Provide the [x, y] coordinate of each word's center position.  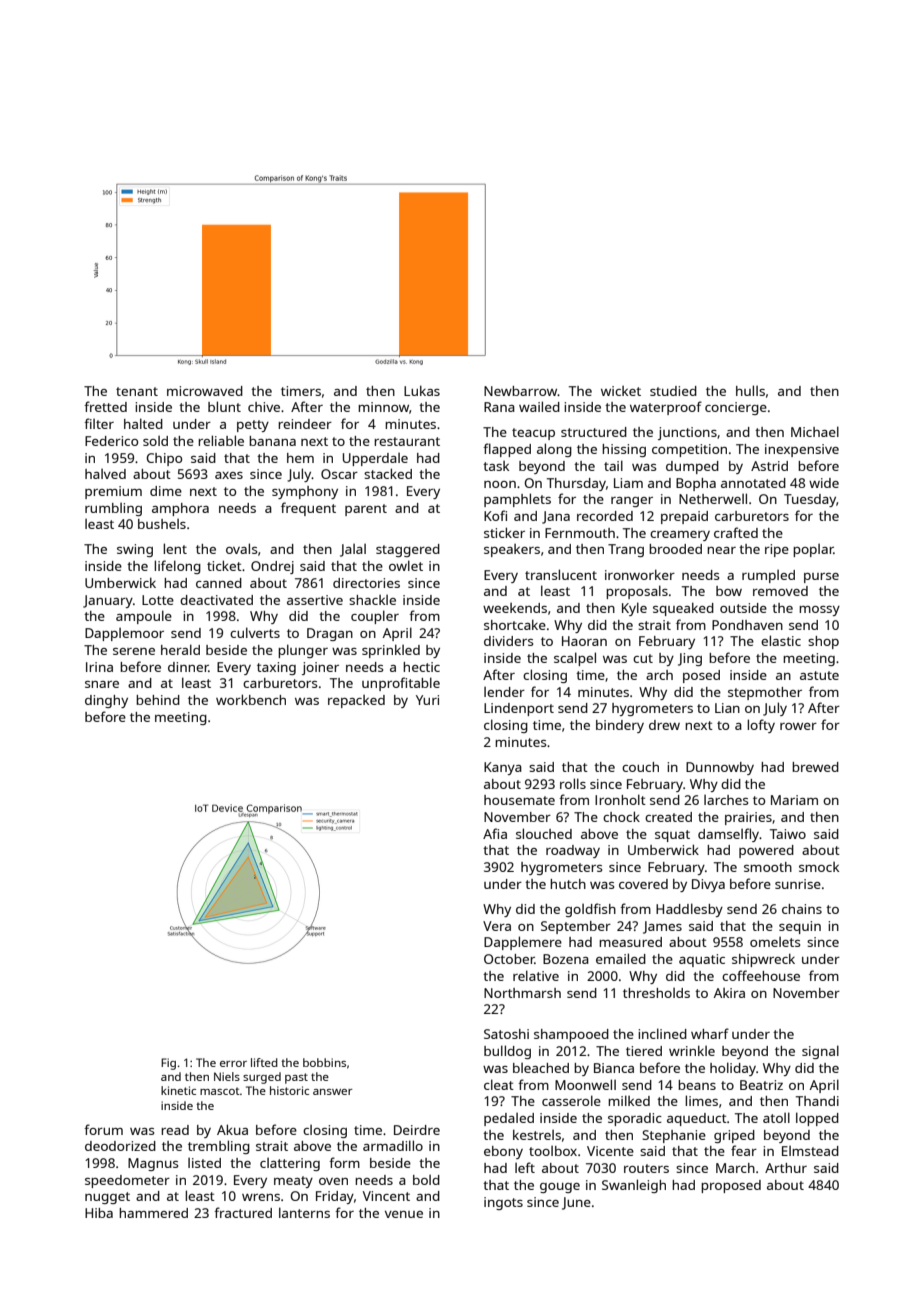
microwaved [205, 391]
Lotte [158, 600]
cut [643, 658]
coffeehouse [761, 975]
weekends [515, 608]
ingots [503, 1203]
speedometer [127, 1181]
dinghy [106, 701]
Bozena [566, 959]
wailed [539, 406]
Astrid [769, 466]
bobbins [324, 1062]
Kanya [503, 768]
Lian [727, 708]
